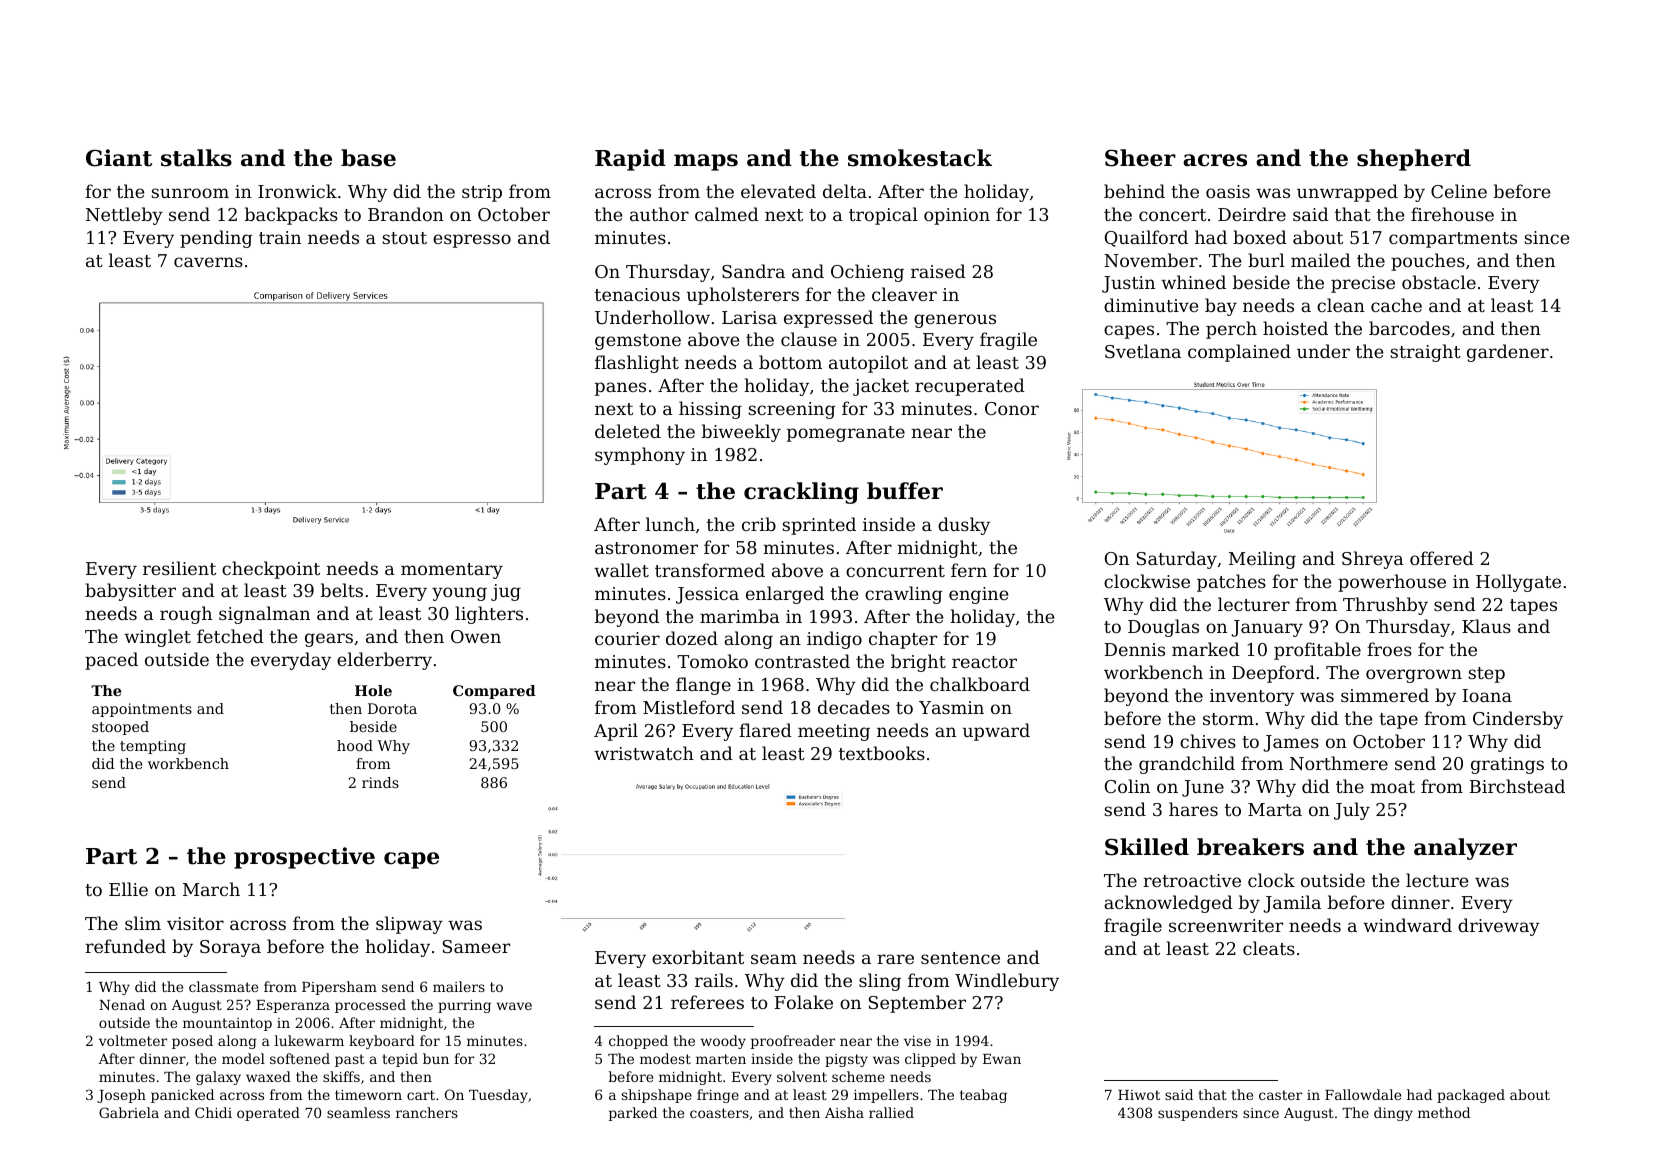 This document has width=1656, height=1171. Describe the element at coordinates (1266, 260) in the document. I see `burl` at that location.
